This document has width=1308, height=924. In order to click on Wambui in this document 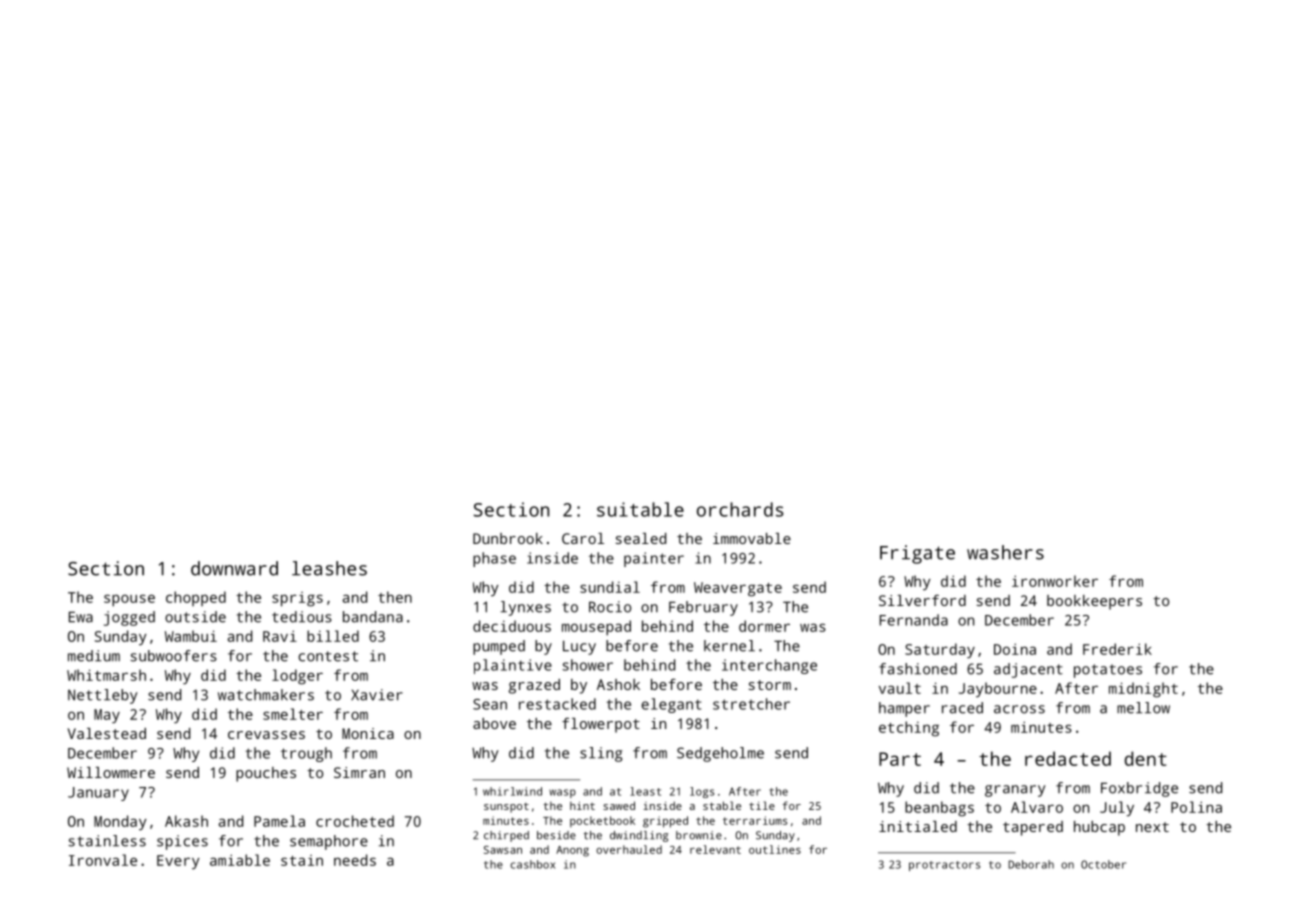, I will do `click(191, 636)`.
